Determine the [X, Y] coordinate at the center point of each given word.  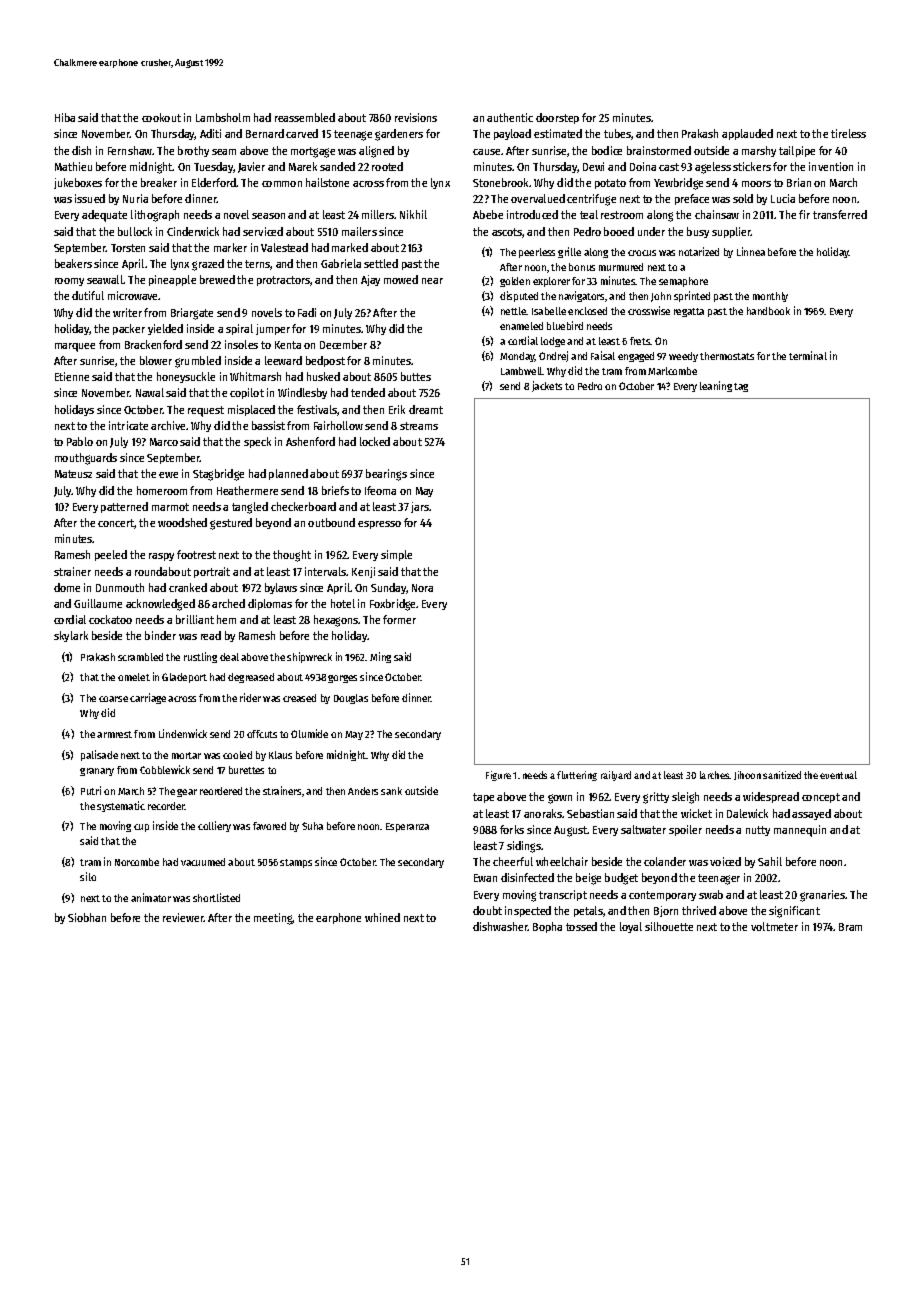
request [206, 411]
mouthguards [86, 459]
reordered [221, 791]
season [268, 216]
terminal [808, 355]
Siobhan [87, 917]
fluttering [577, 776]
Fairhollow [338, 425]
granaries [822, 896]
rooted [387, 166]
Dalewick [747, 813]
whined [382, 917]
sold [743, 198]
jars [420, 507]
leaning [716, 386]
